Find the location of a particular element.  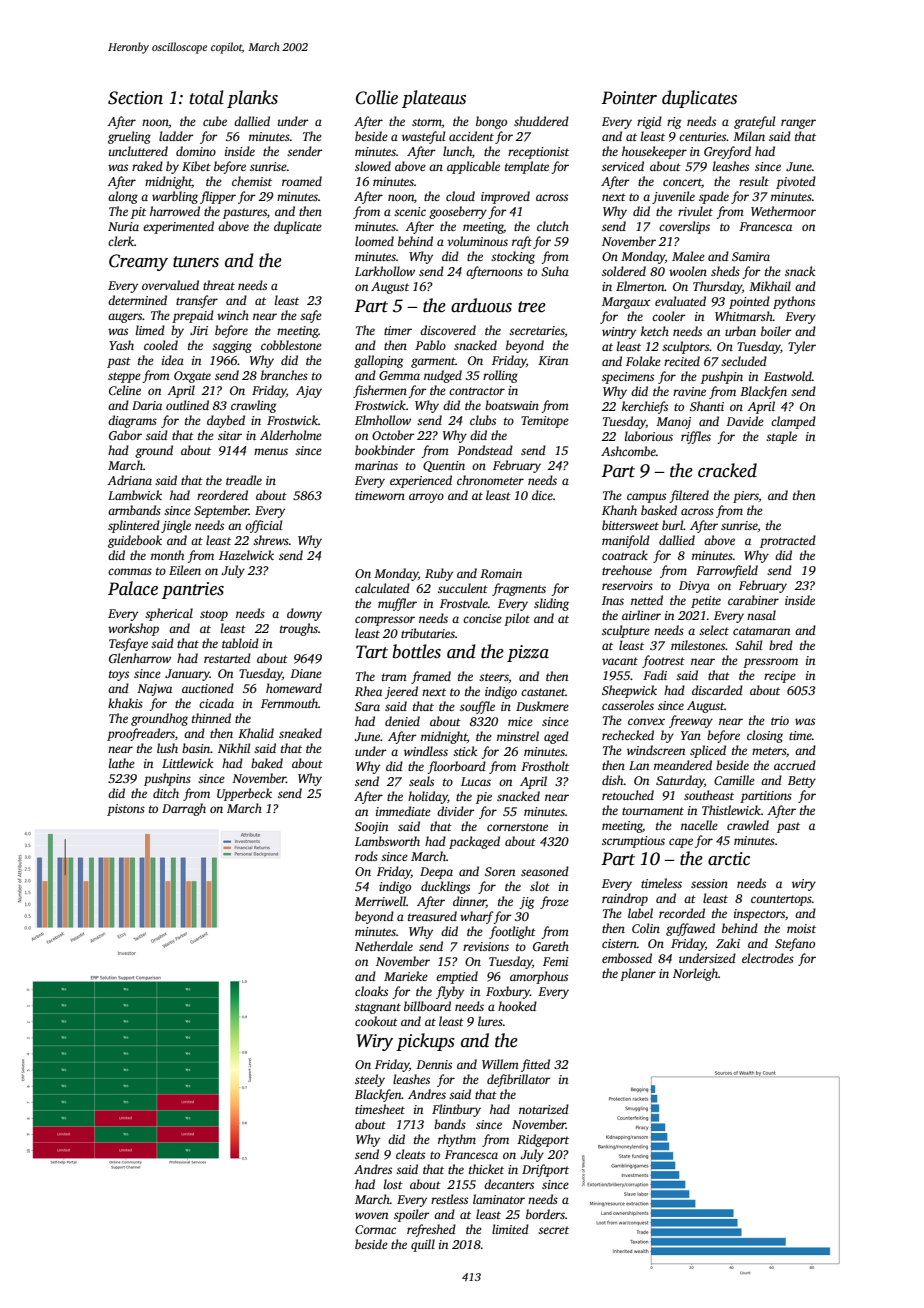

Romain is located at coordinates (501, 573).
